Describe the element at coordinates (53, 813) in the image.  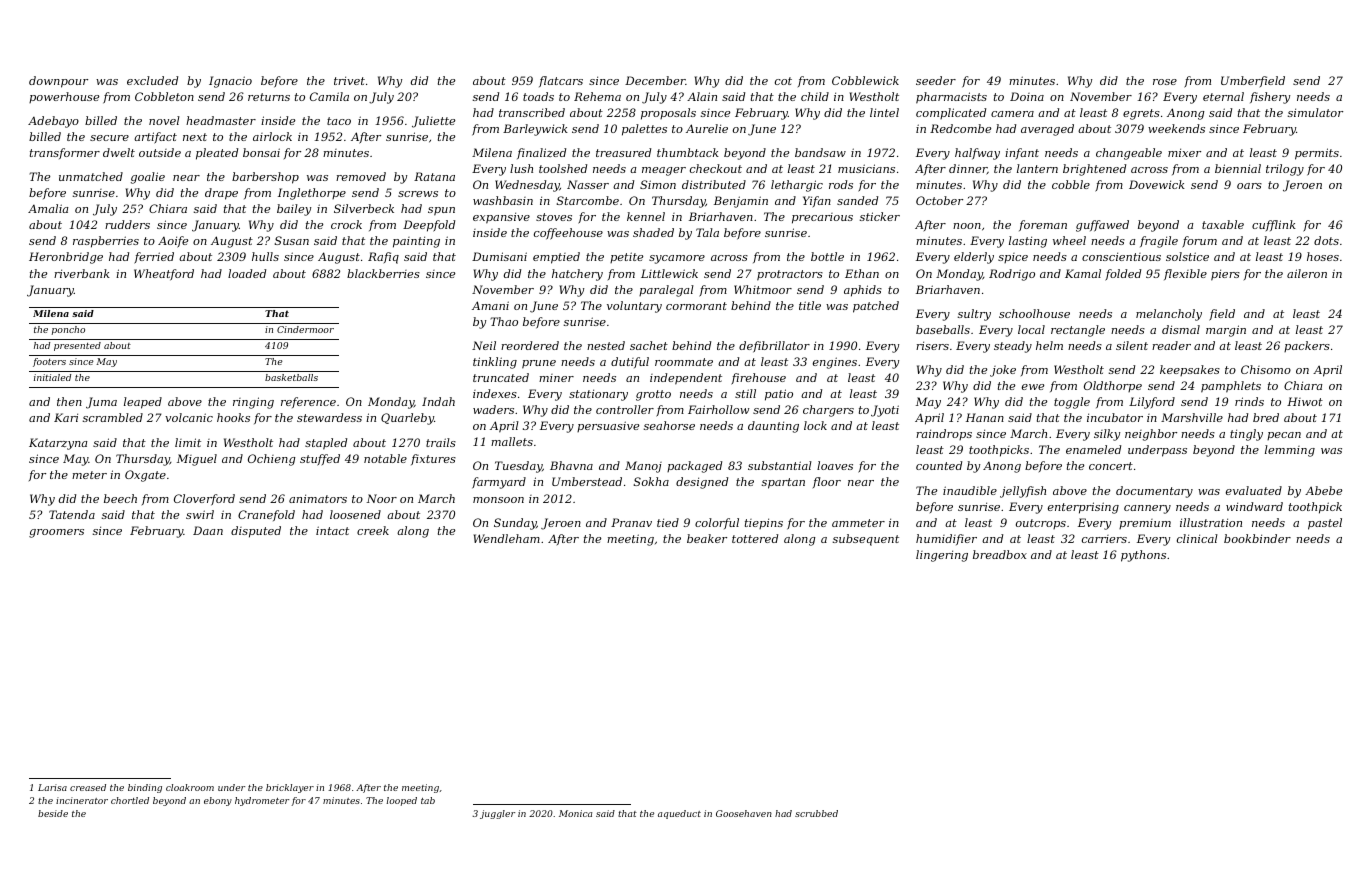
I see `beside` at that location.
